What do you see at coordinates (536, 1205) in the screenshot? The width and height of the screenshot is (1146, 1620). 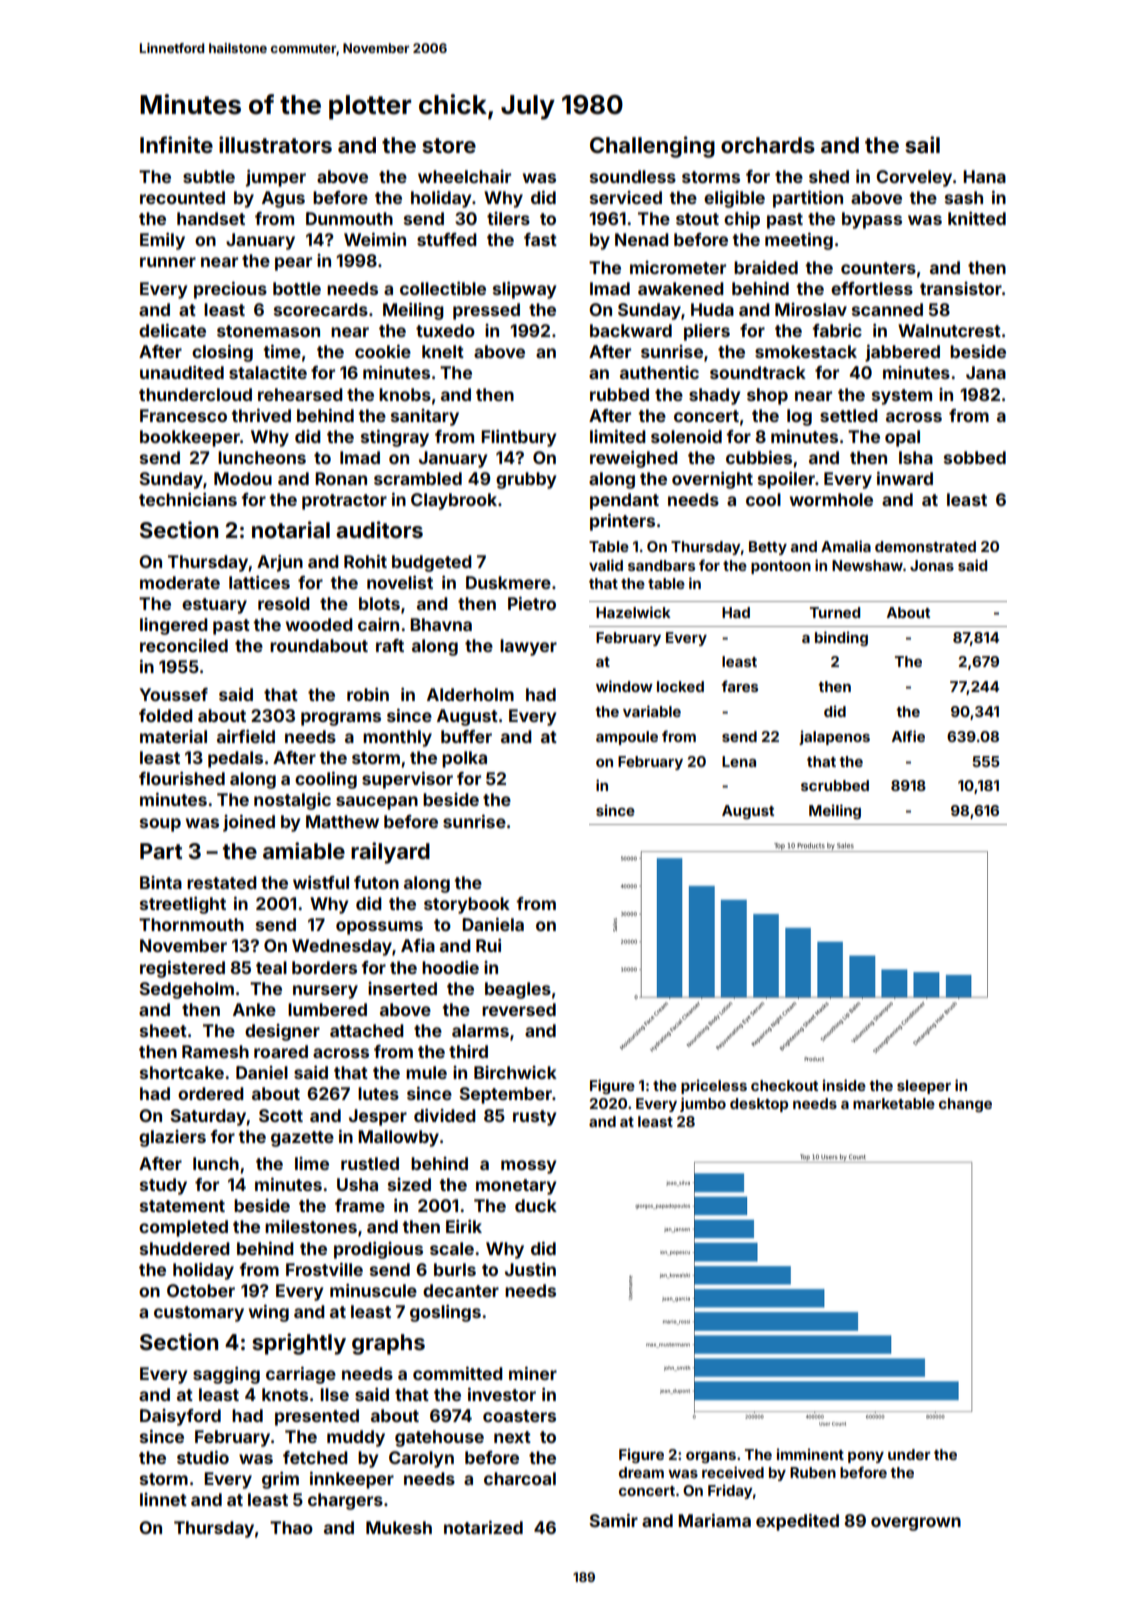 I see `duck` at bounding box center [536, 1205].
